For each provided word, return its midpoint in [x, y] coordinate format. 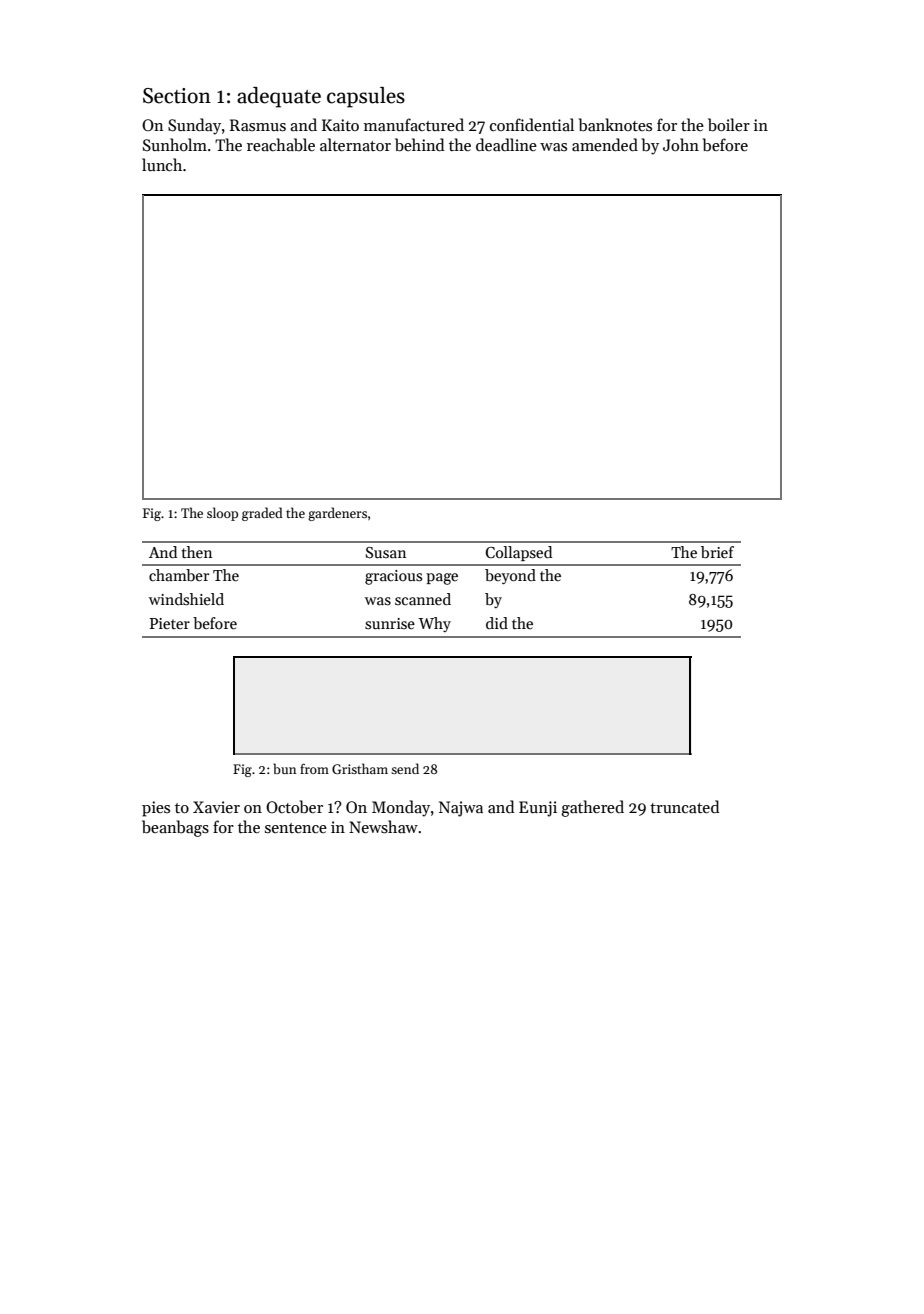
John [681, 144]
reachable [281, 145]
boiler [729, 125]
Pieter [170, 623]
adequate [279, 97]
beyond [510, 576]
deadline [506, 144]
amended [605, 144]
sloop [222, 514]
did [497, 623]
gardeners [337, 514]
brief [717, 552]
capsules [366, 97]
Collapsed [518, 553]
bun [285, 768]
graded [262, 514]
